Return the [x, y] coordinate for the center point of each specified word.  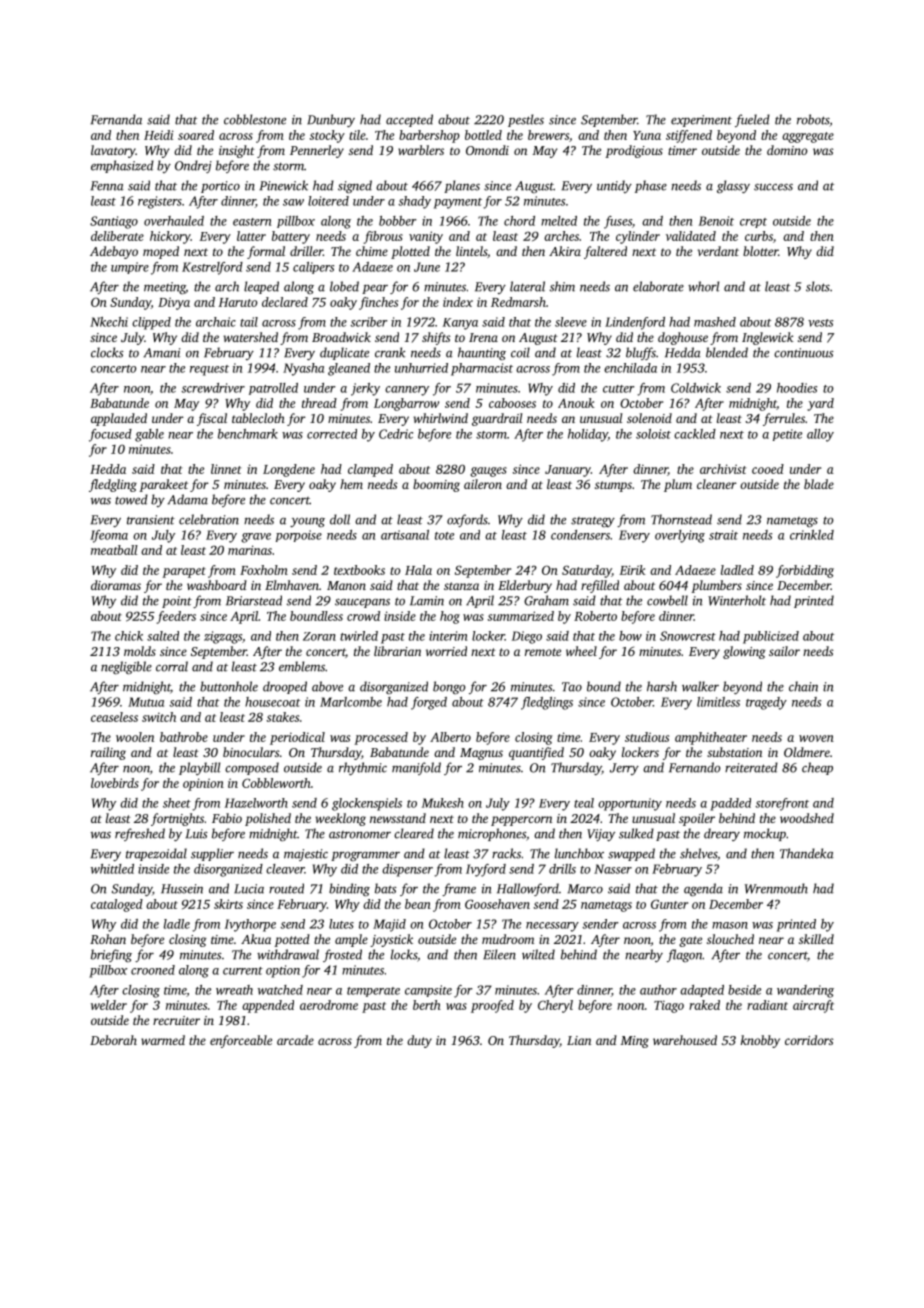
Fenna [107, 186]
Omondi [487, 150]
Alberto [450, 737]
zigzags [223, 637]
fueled [752, 120]
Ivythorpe [250, 925]
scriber [369, 322]
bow [630, 636]
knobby [760, 1041]
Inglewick [768, 338]
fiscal [212, 419]
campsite [428, 991]
